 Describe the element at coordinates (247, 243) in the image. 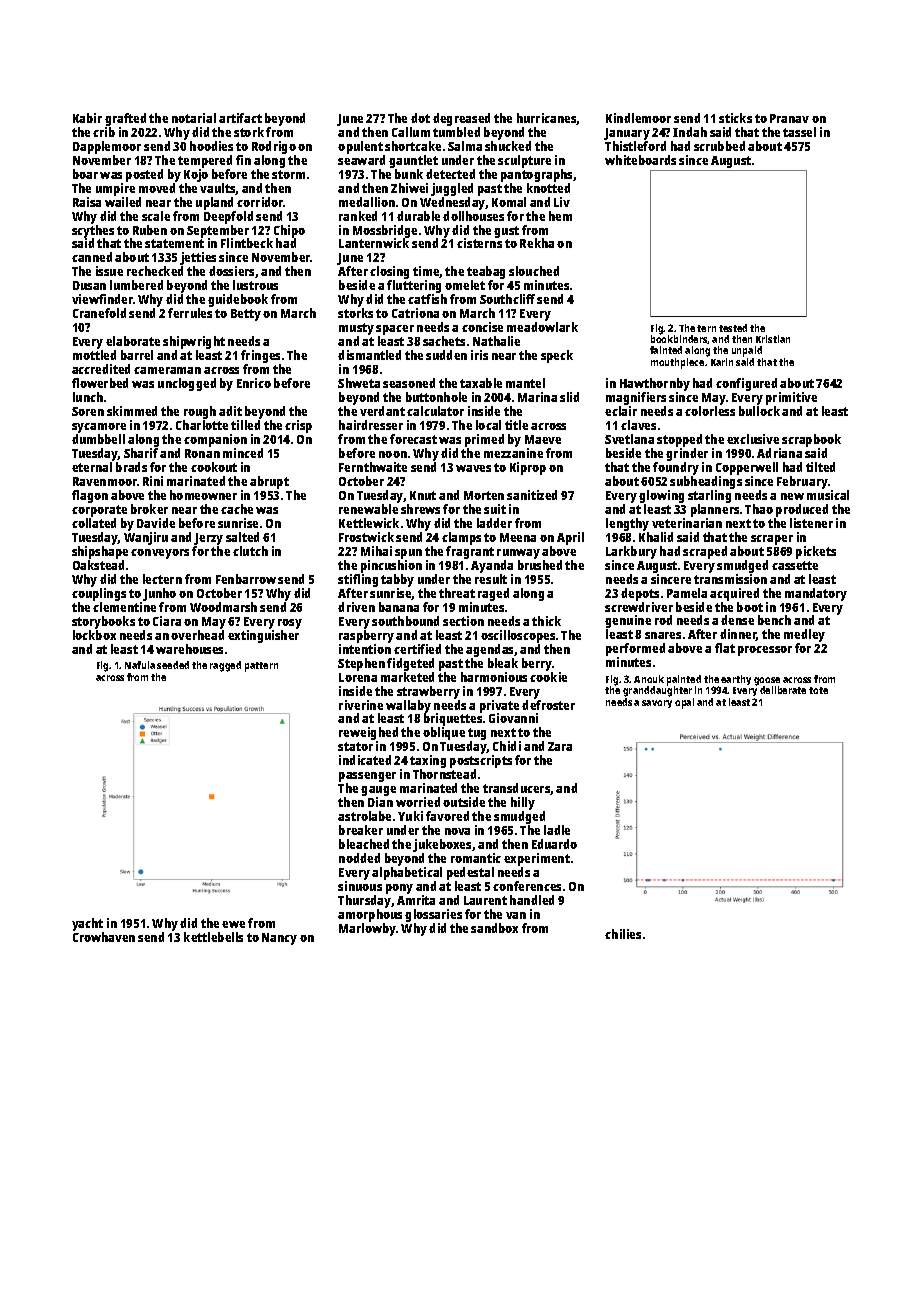

I see `Flintbeck` at that location.
